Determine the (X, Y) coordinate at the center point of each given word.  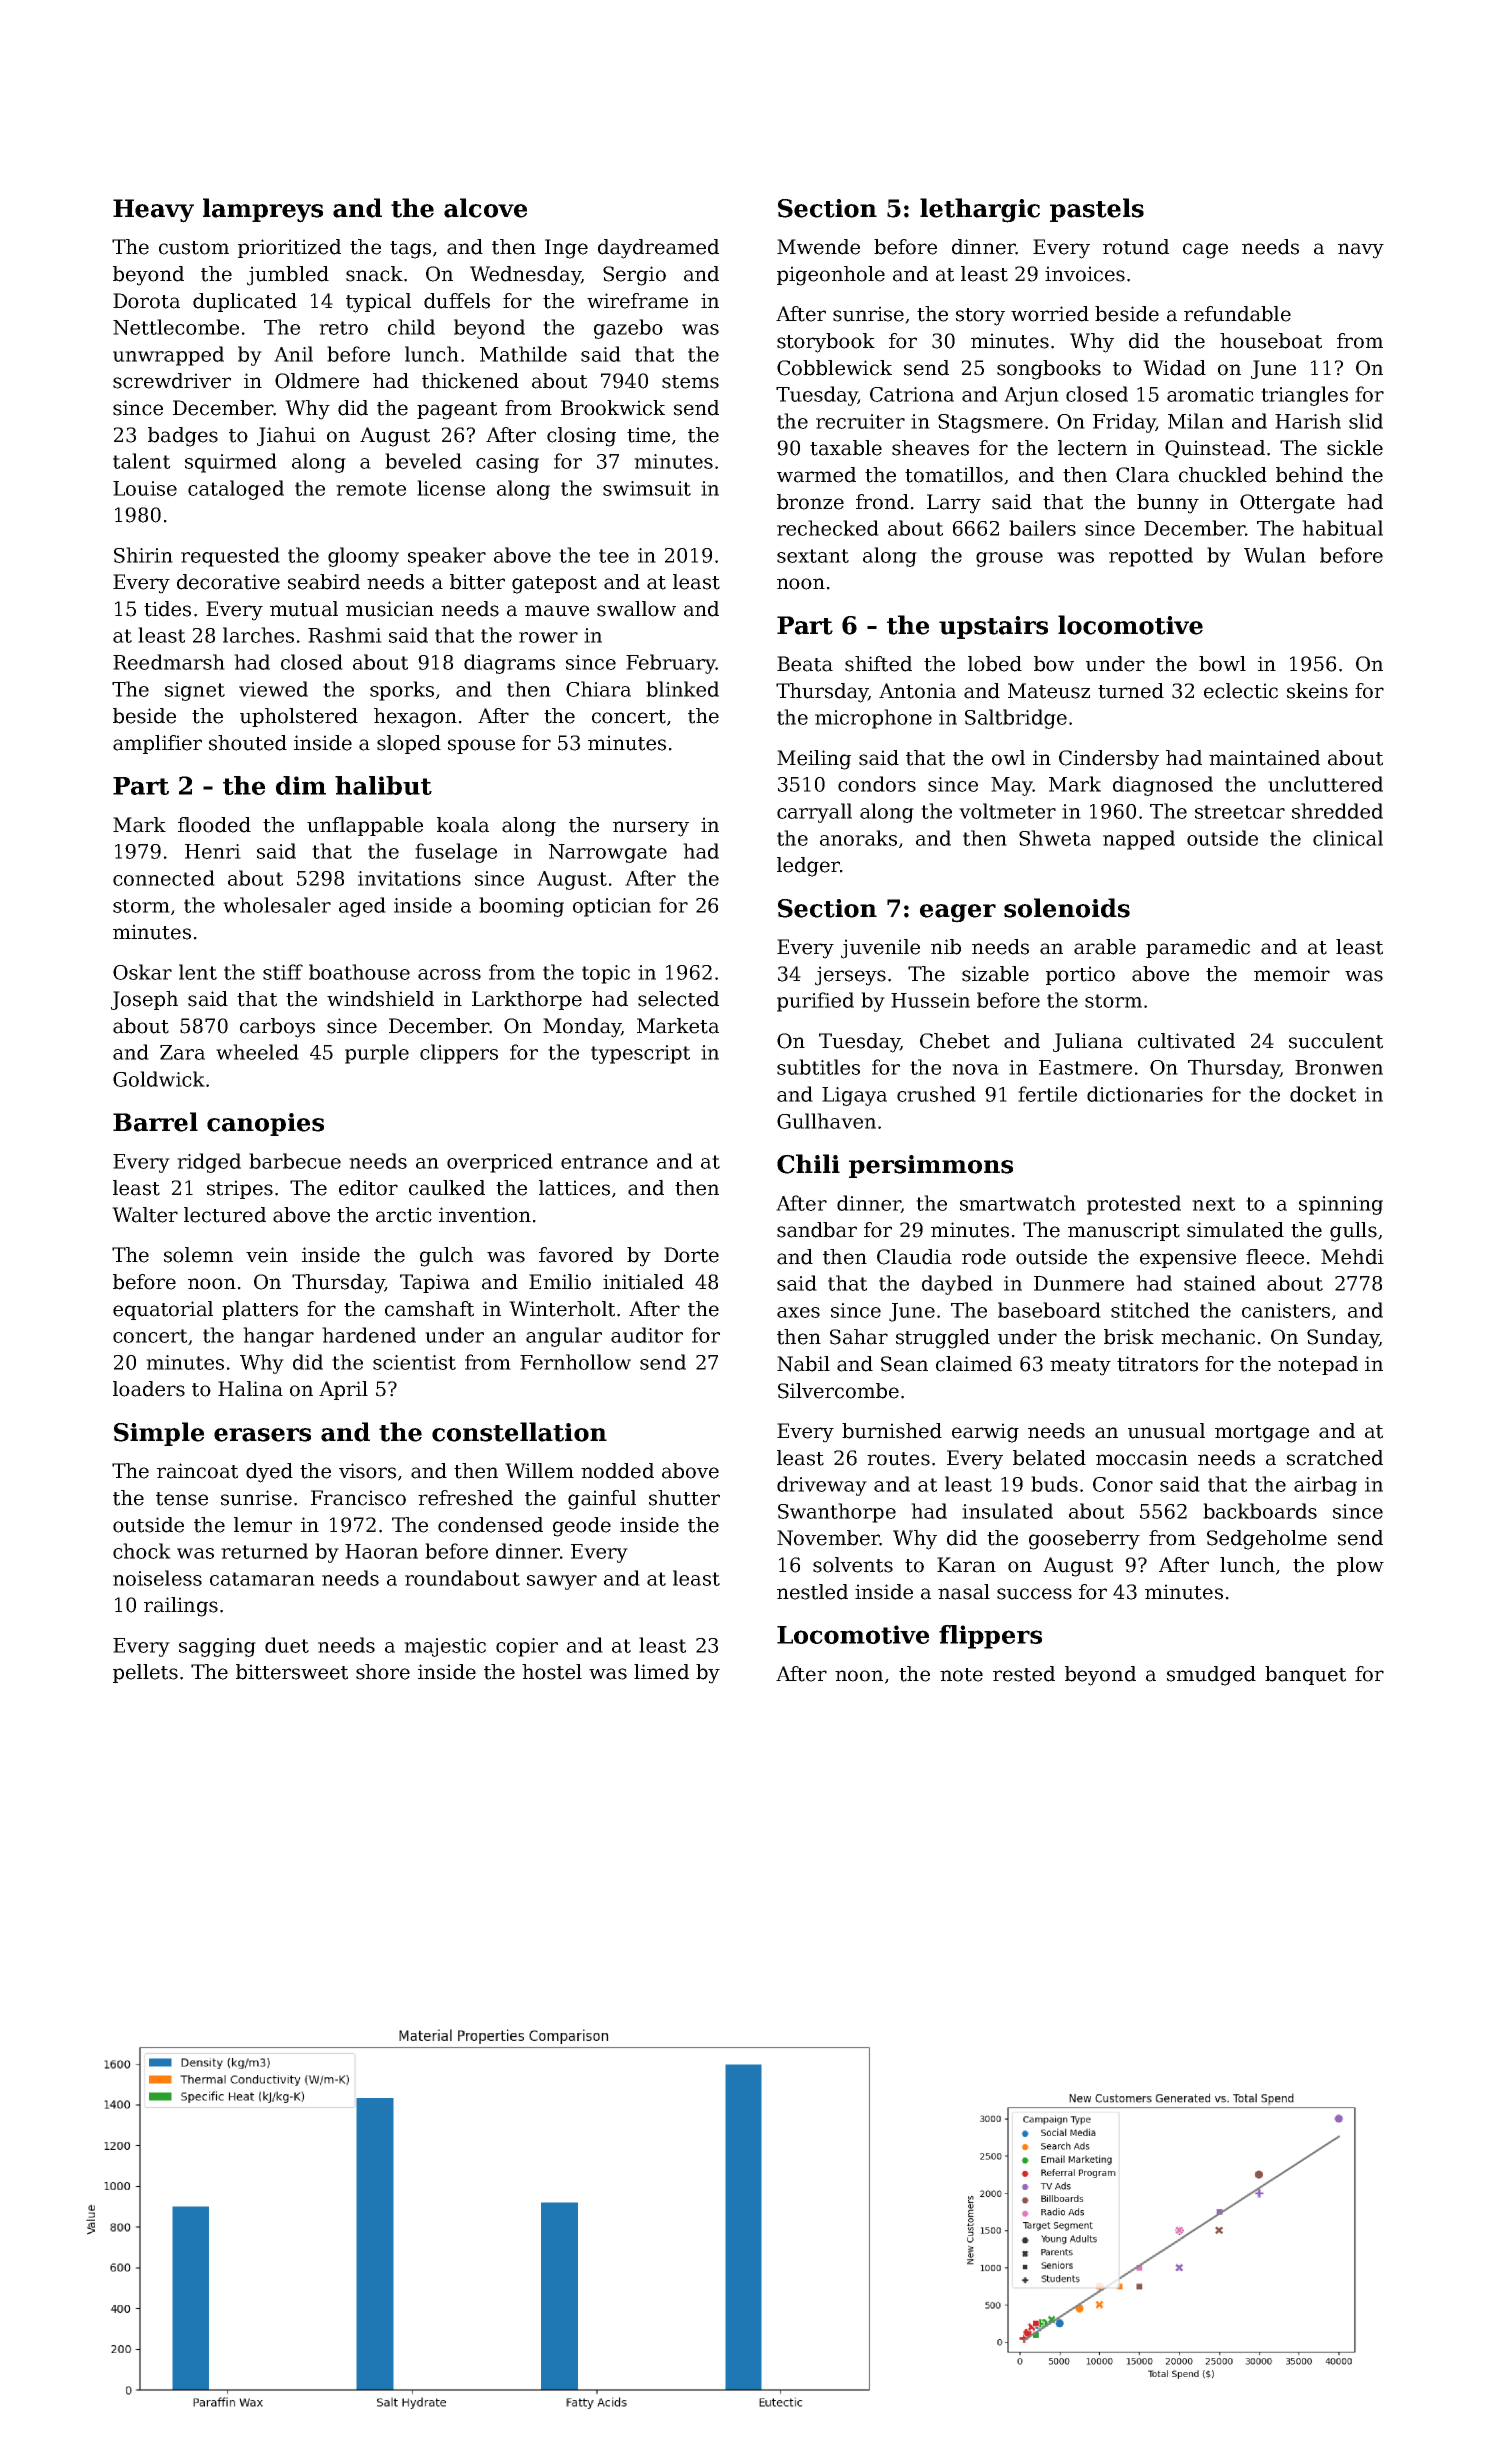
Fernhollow (575, 1362)
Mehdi (1352, 1257)
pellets (145, 1673)
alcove (485, 208)
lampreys (263, 210)
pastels (1097, 210)
